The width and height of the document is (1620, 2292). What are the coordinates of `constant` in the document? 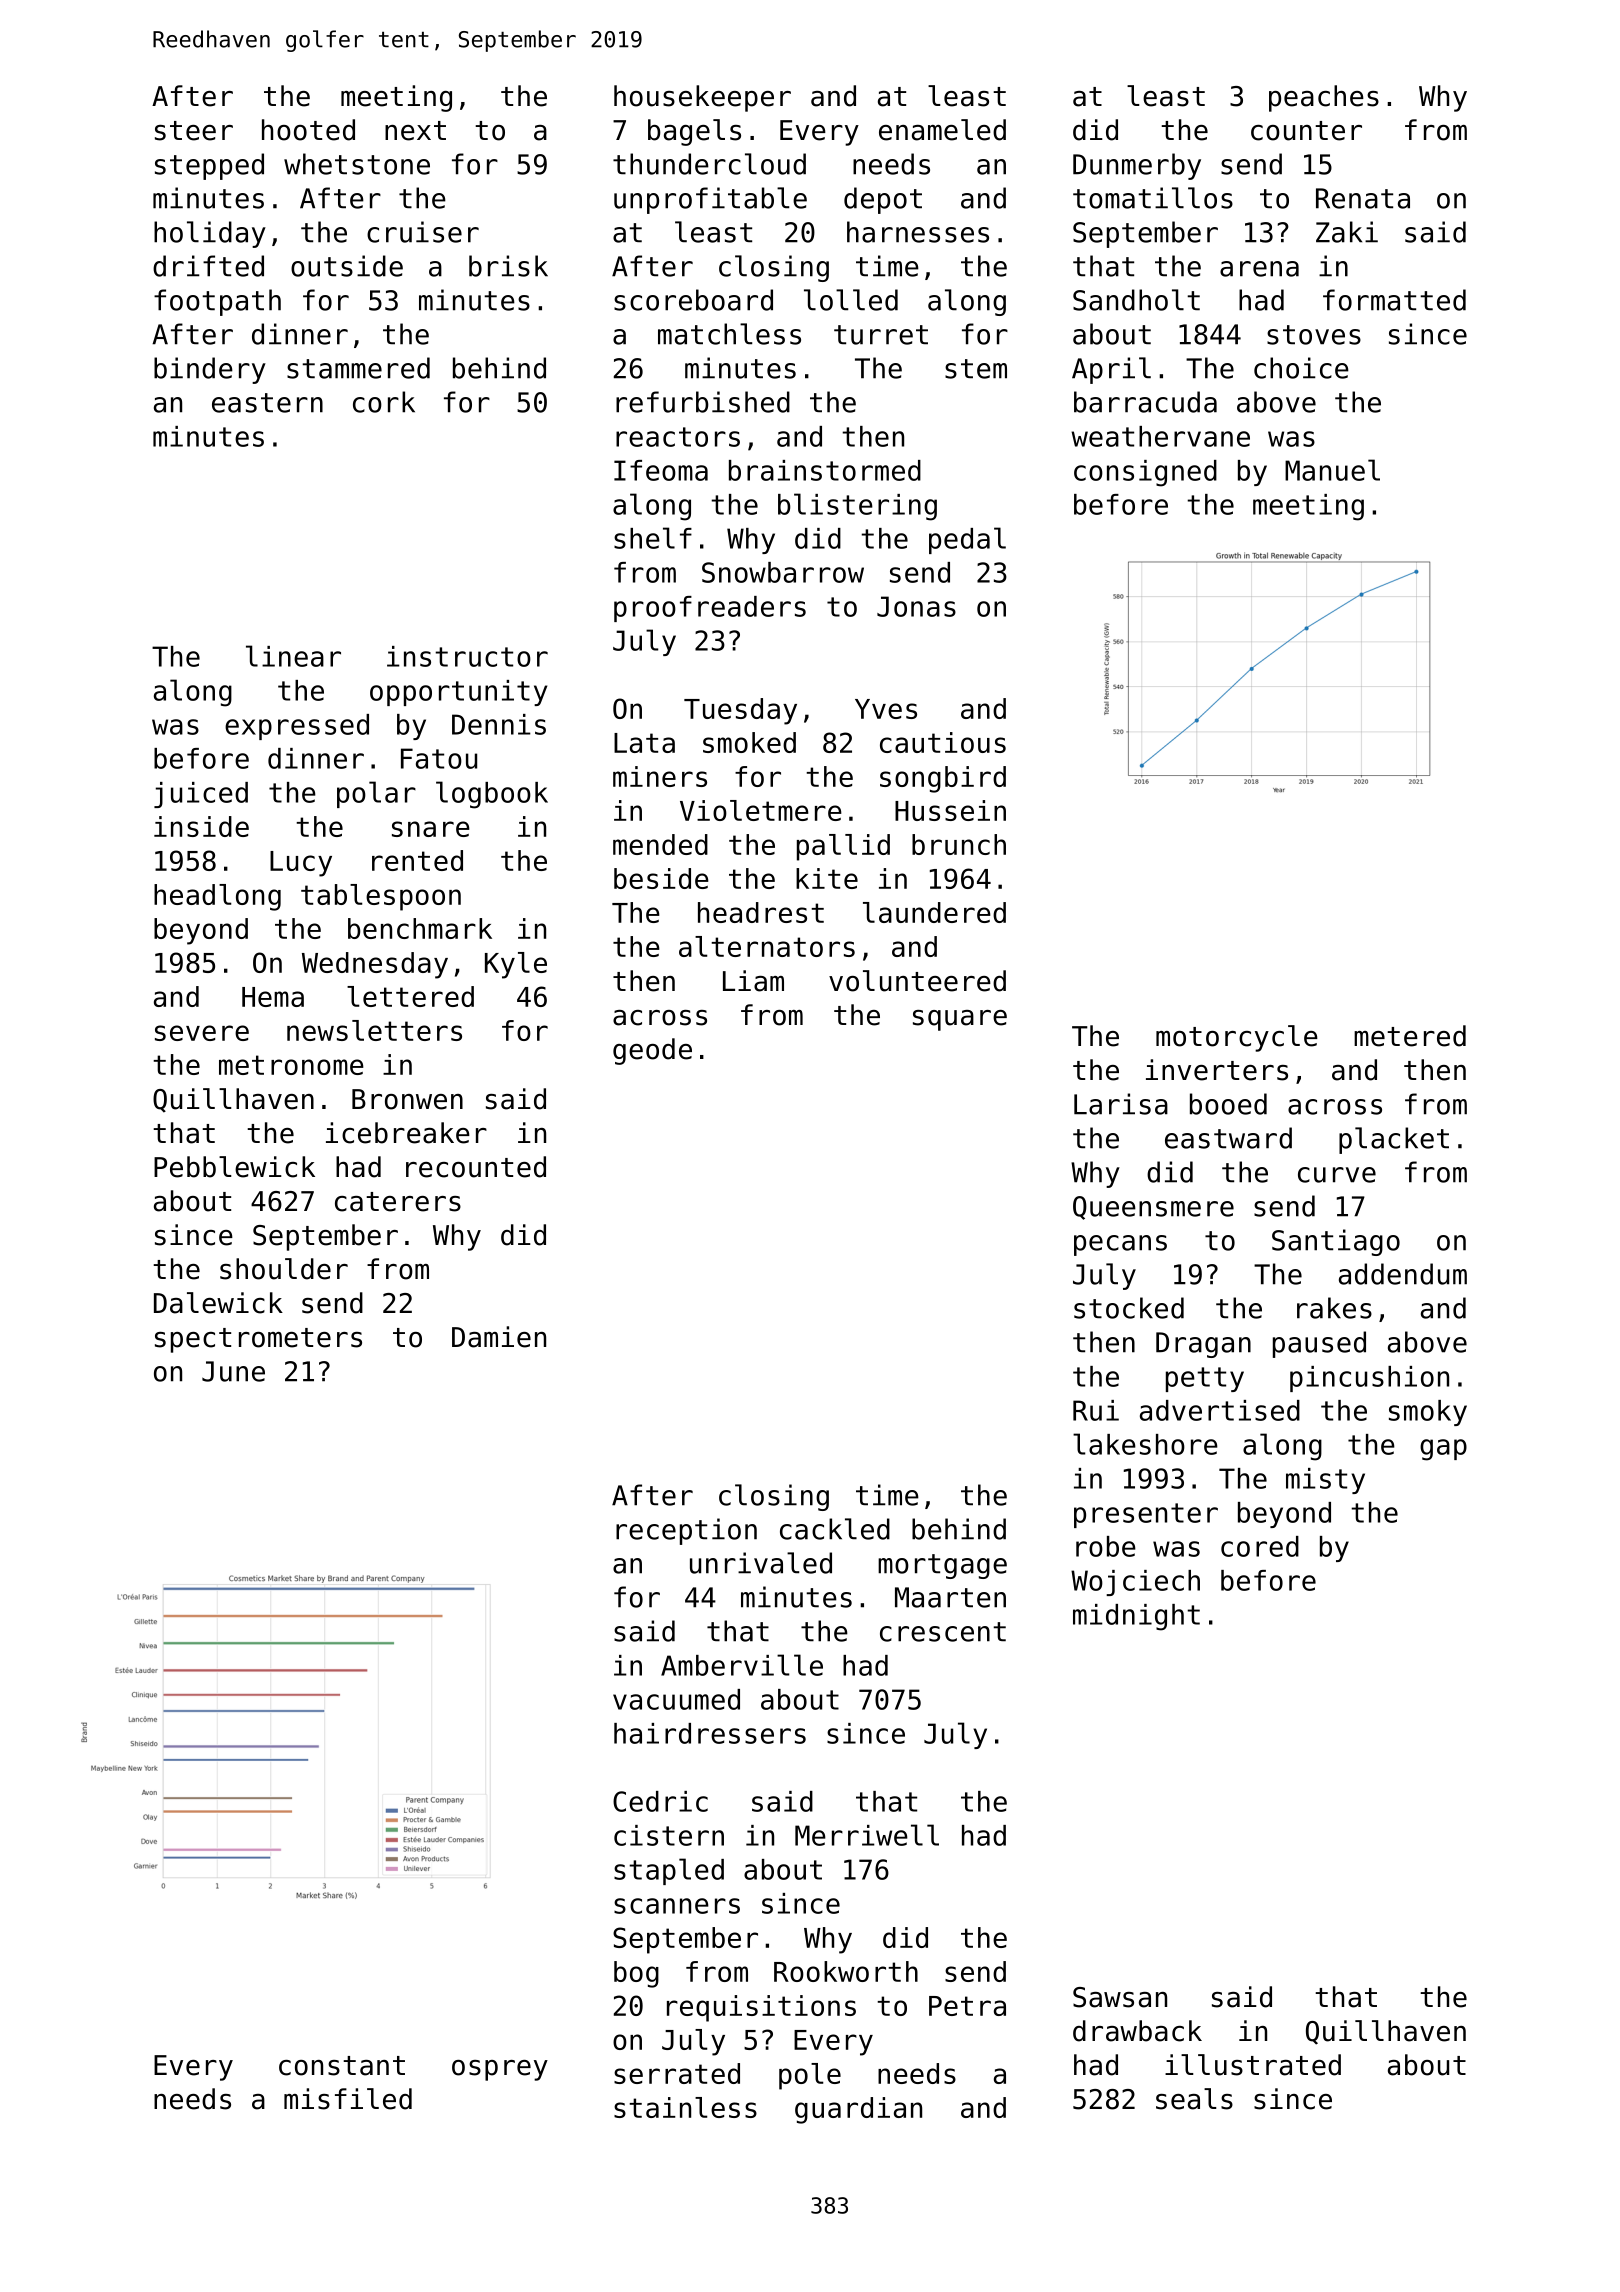 It's located at (342, 2066).
